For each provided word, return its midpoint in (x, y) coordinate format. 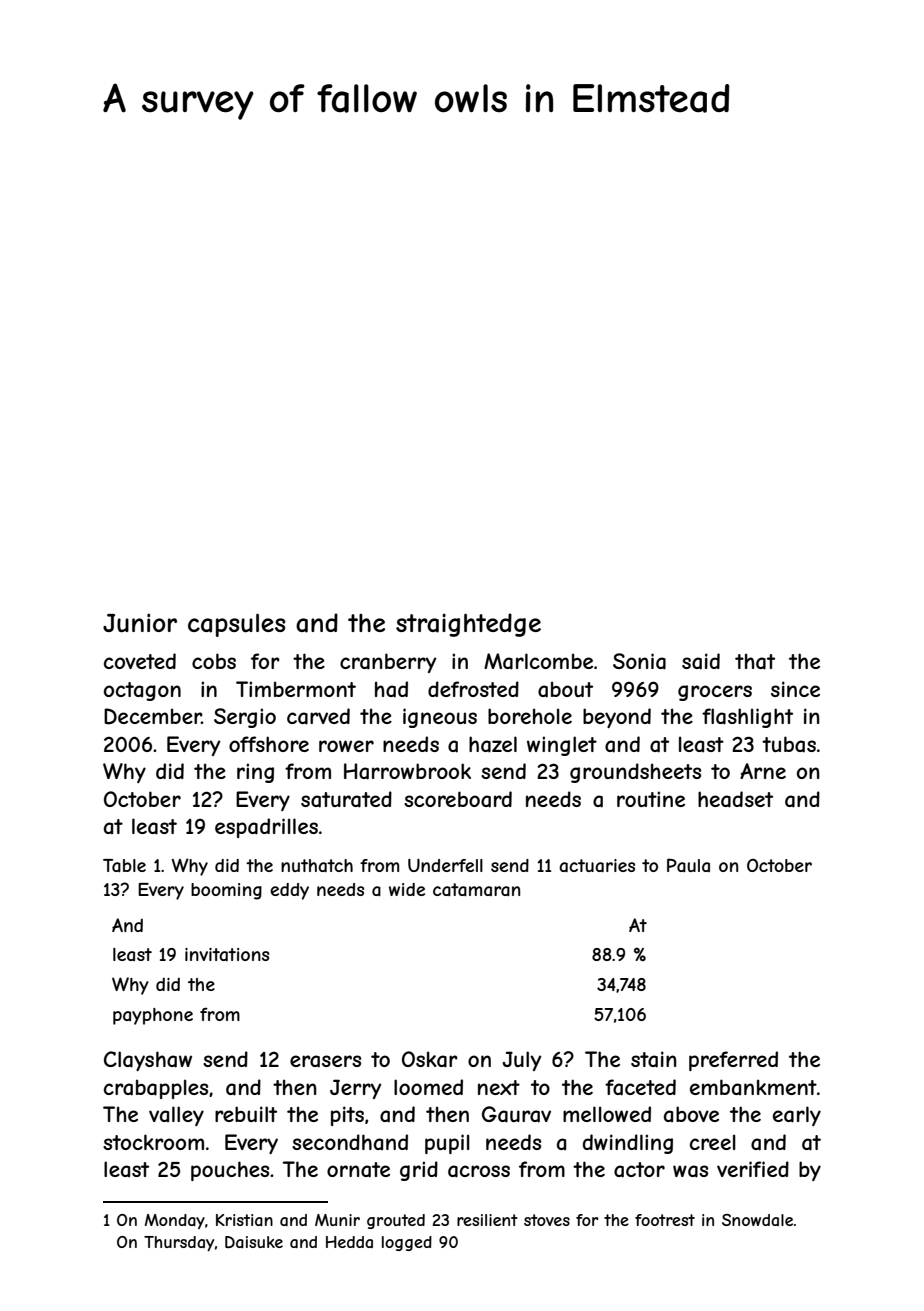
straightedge (468, 625)
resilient (487, 1220)
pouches (230, 1171)
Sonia (639, 661)
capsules (237, 625)
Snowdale (757, 1220)
